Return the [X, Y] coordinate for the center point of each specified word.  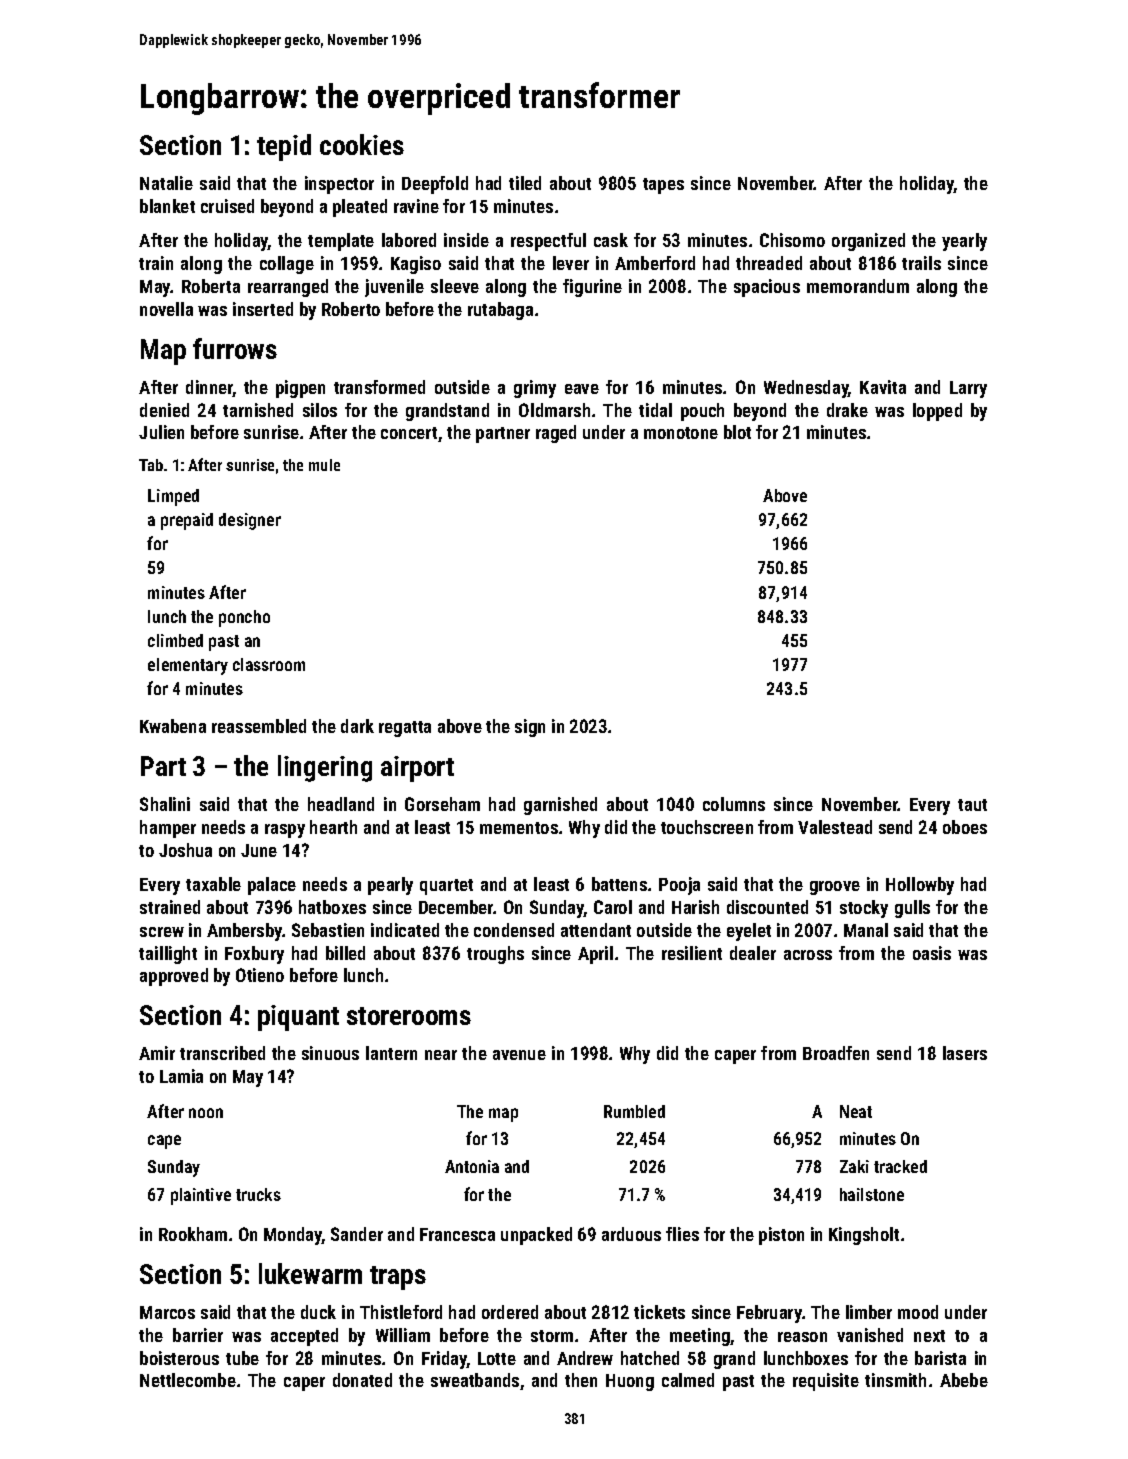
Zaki [854, 1166]
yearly [964, 242]
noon [206, 1113]
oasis [932, 953]
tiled [525, 183]
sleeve [455, 286]
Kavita [883, 387]
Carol [613, 907]
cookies [362, 144]
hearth [333, 827]
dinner [209, 388]
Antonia [472, 1166]
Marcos [167, 1312]
